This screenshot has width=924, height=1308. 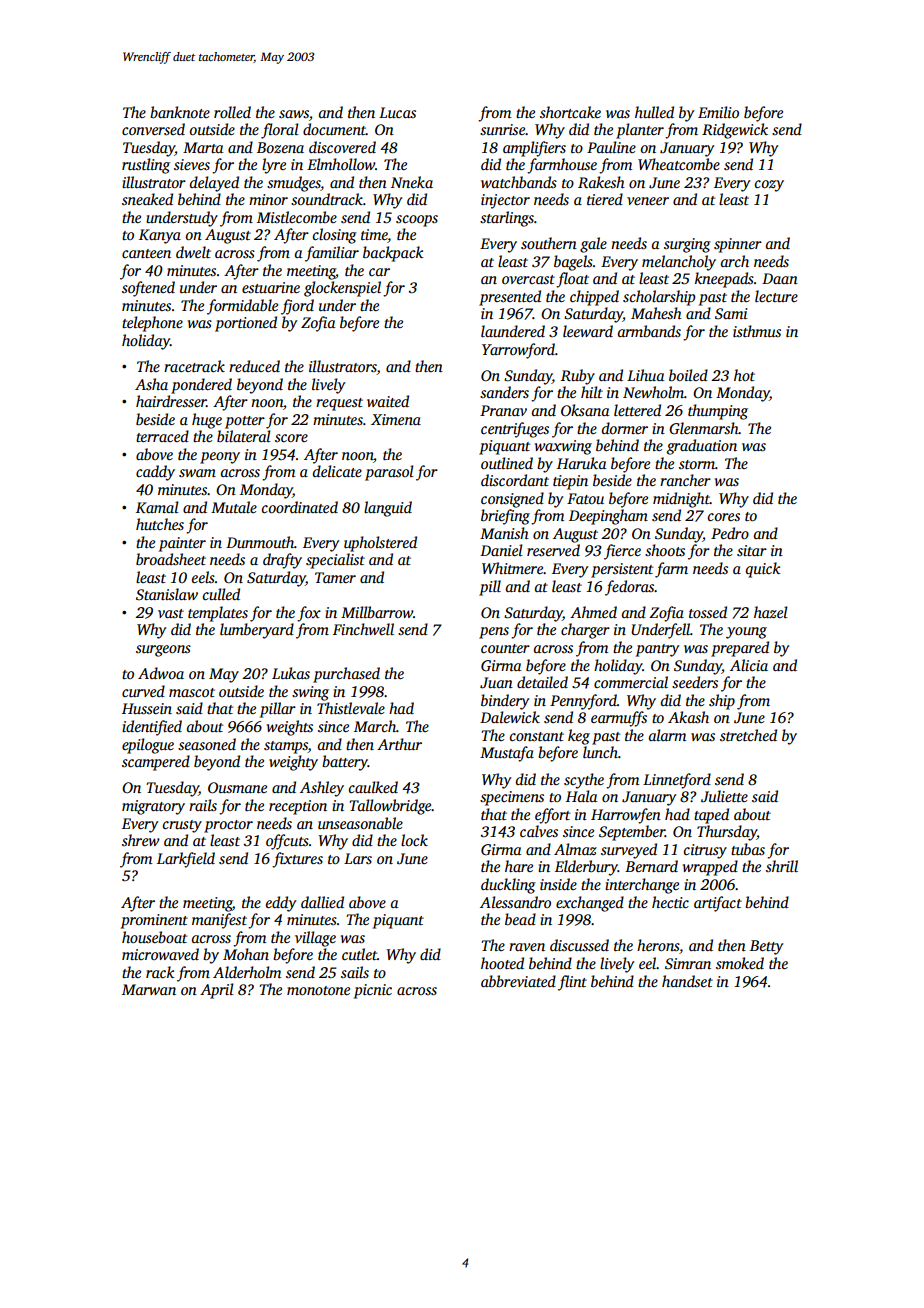 What do you see at coordinates (518, 981) in the screenshot?
I see `abbreviated` at bounding box center [518, 981].
